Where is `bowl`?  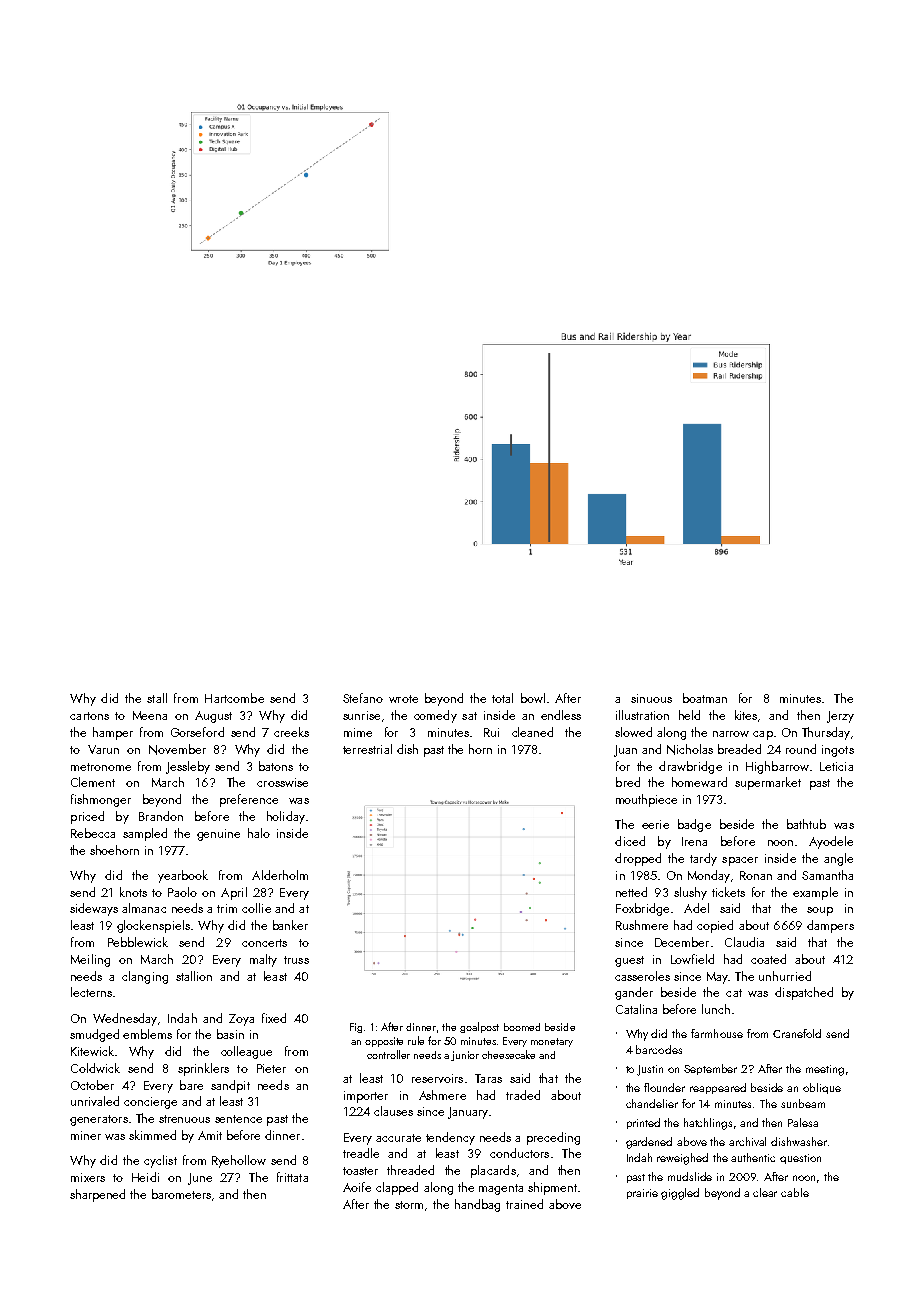 bowl is located at coordinates (533, 698).
